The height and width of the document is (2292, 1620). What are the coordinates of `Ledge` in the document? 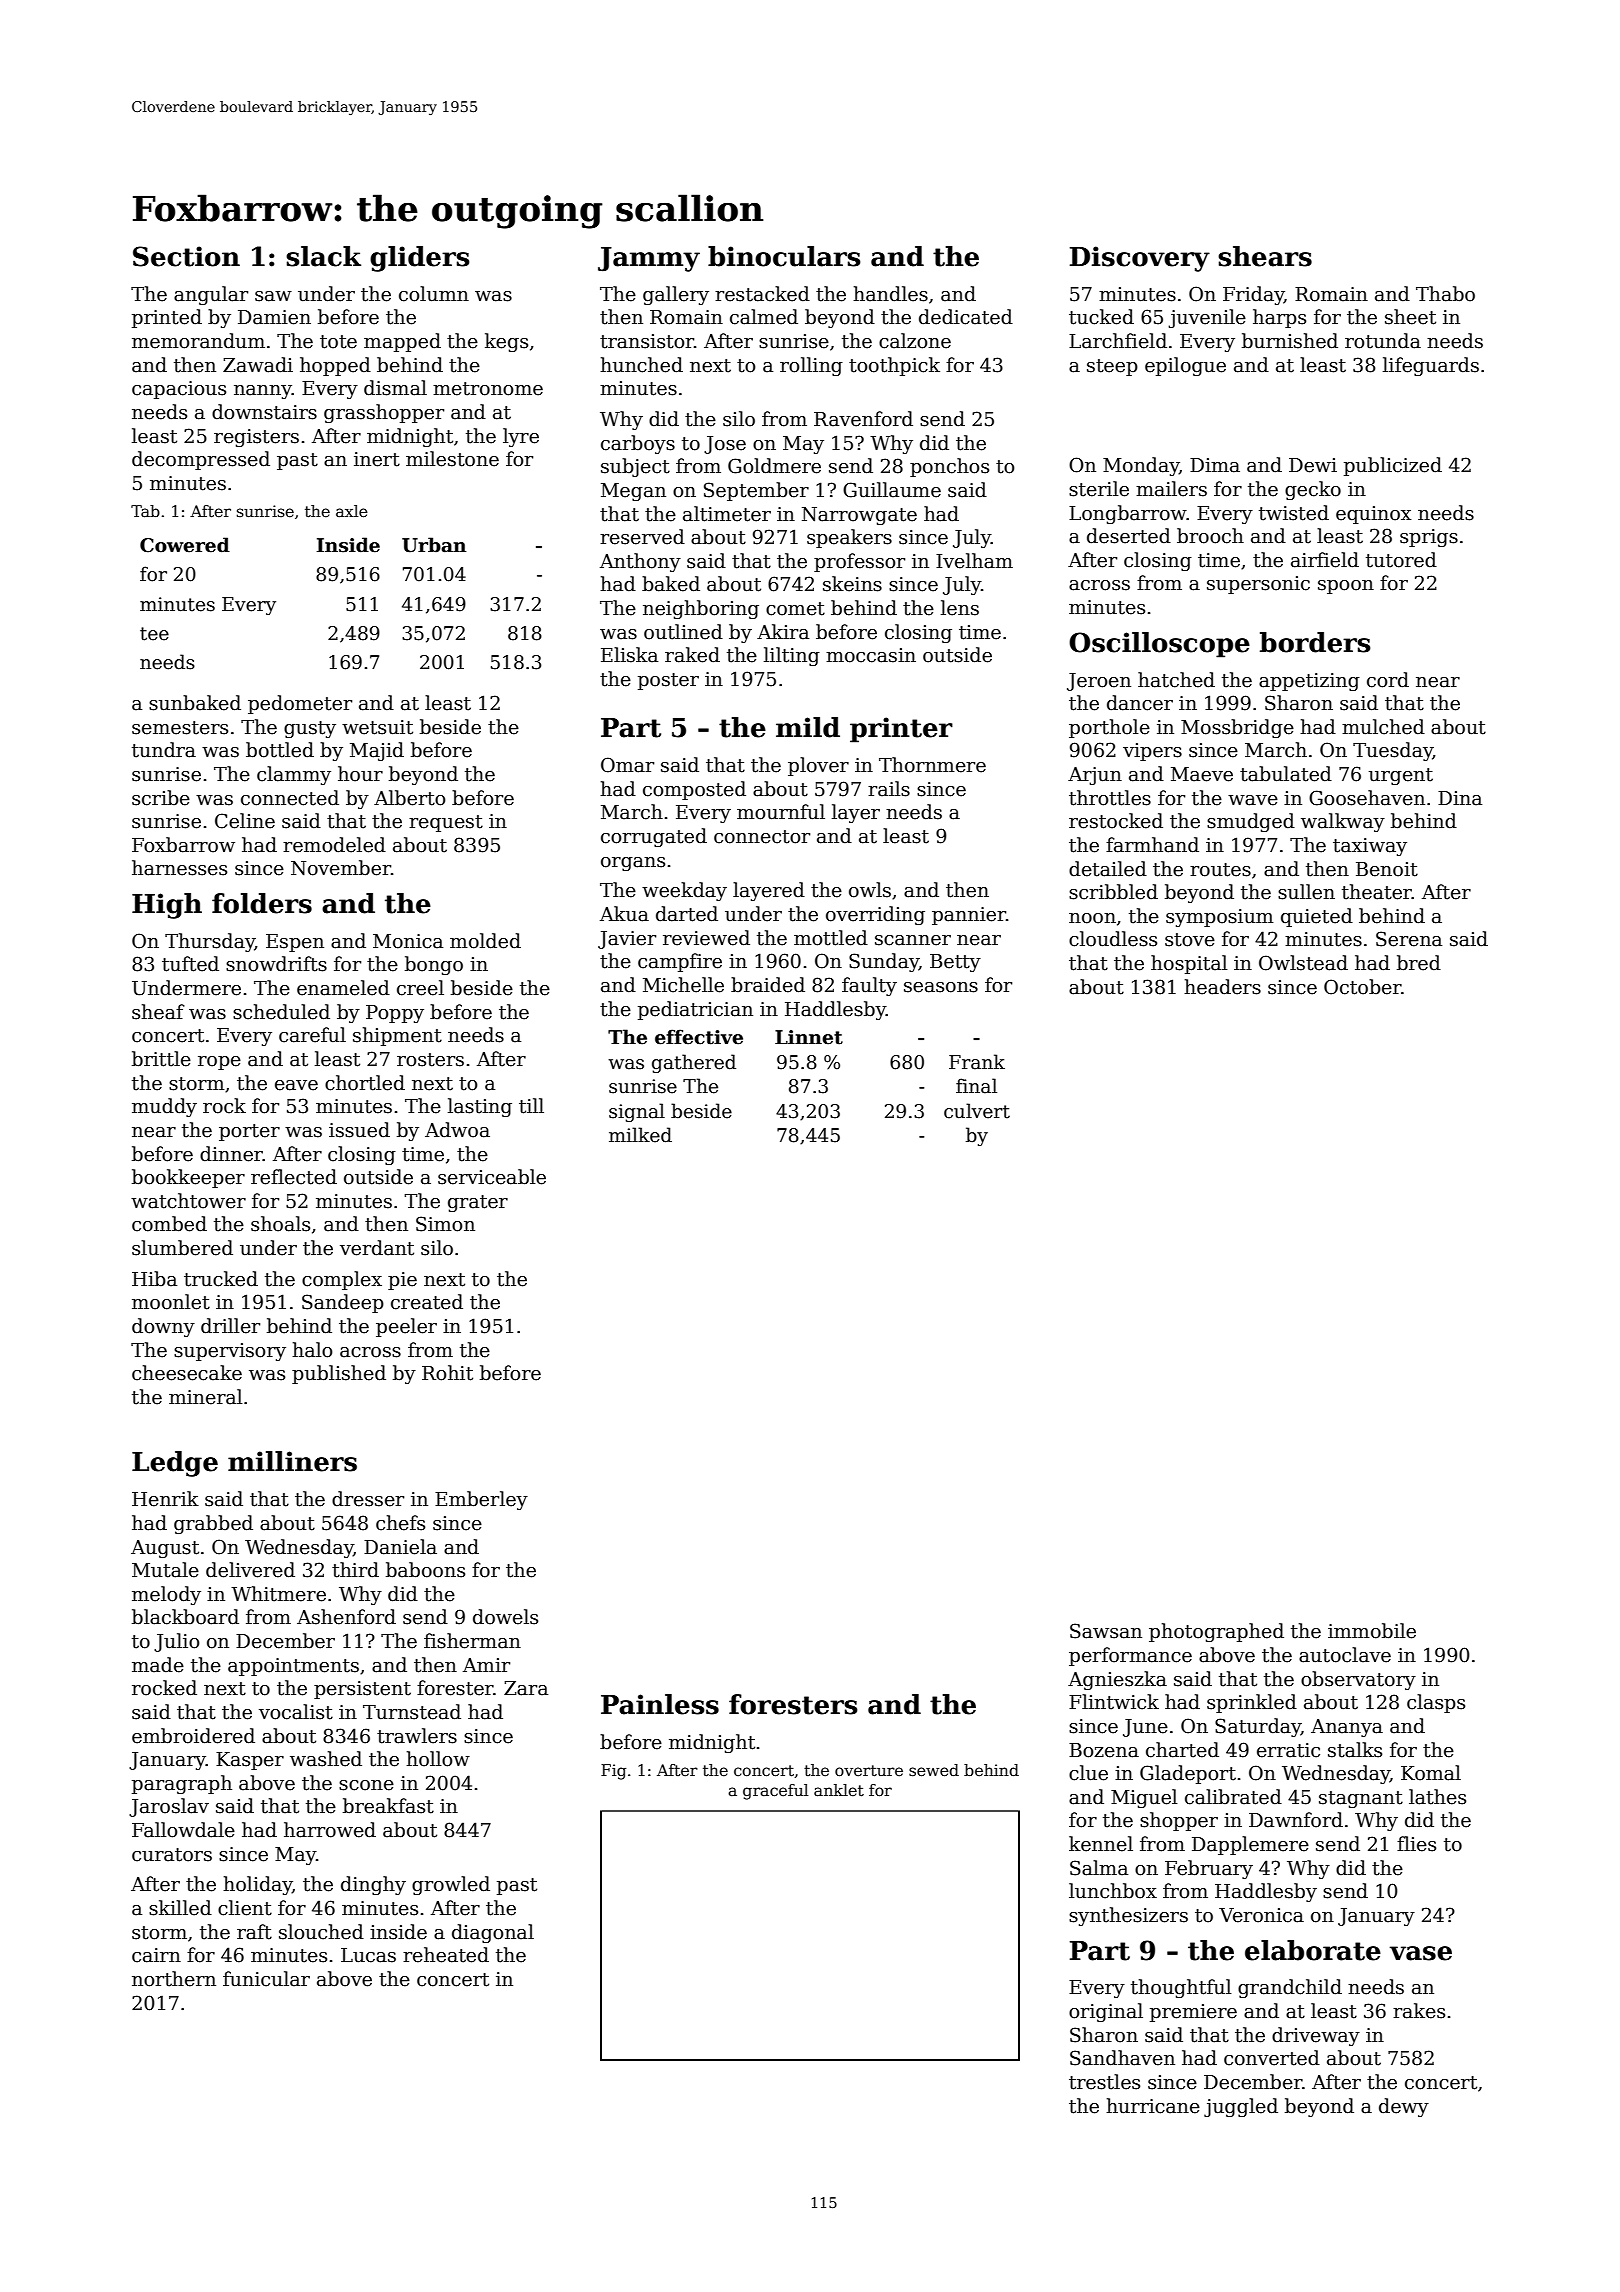 It's located at (175, 1464).
